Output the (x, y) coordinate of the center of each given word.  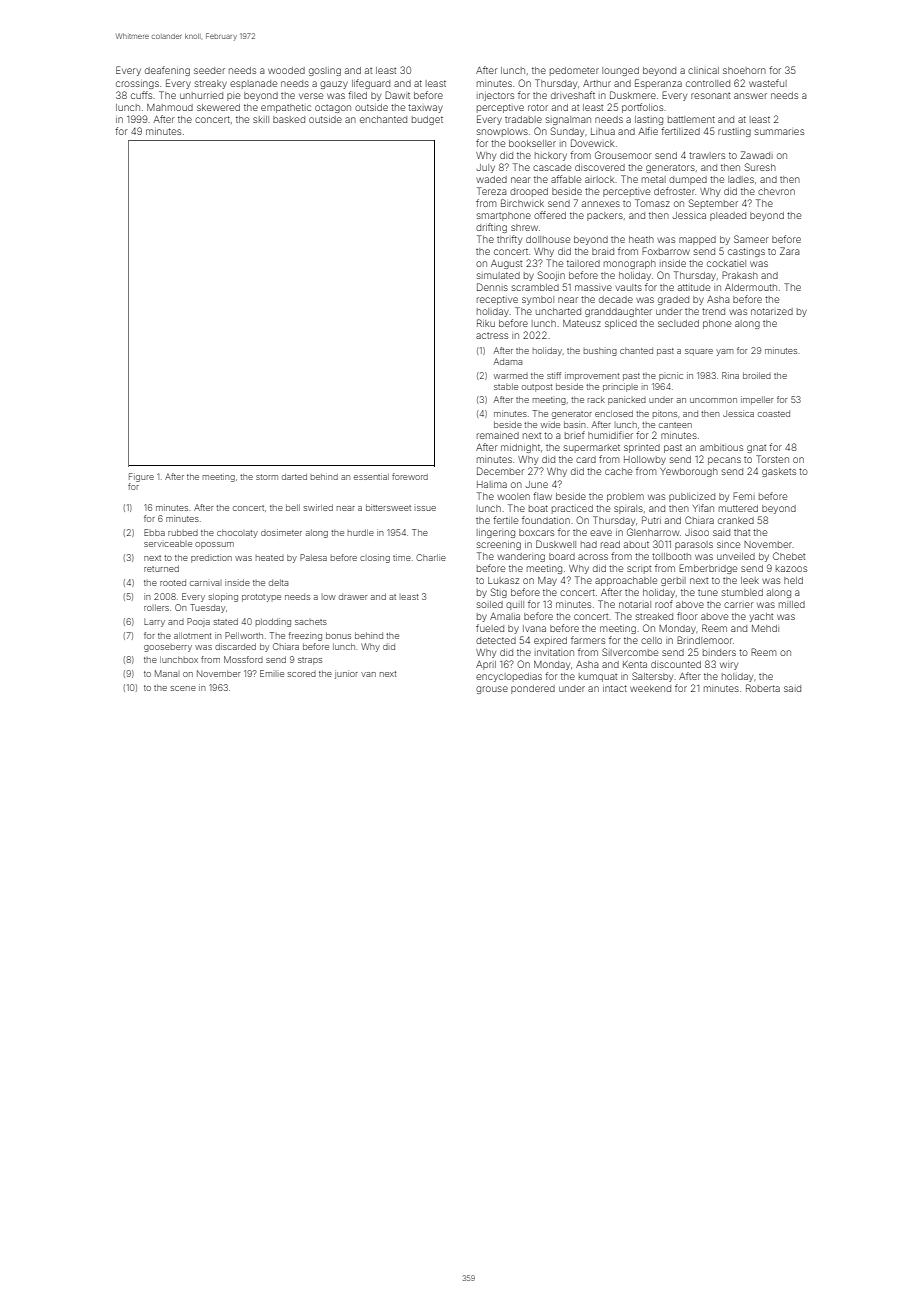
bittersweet (388, 507)
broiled (757, 375)
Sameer (751, 239)
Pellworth (244, 635)
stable (506, 386)
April (486, 665)
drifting (491, 228)
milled (792, 604)
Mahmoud (170, 107)
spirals (628, 509)
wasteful (768, 83)
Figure (141, 477)
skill (261, 119)
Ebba (154, 532)
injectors (495, 96)
